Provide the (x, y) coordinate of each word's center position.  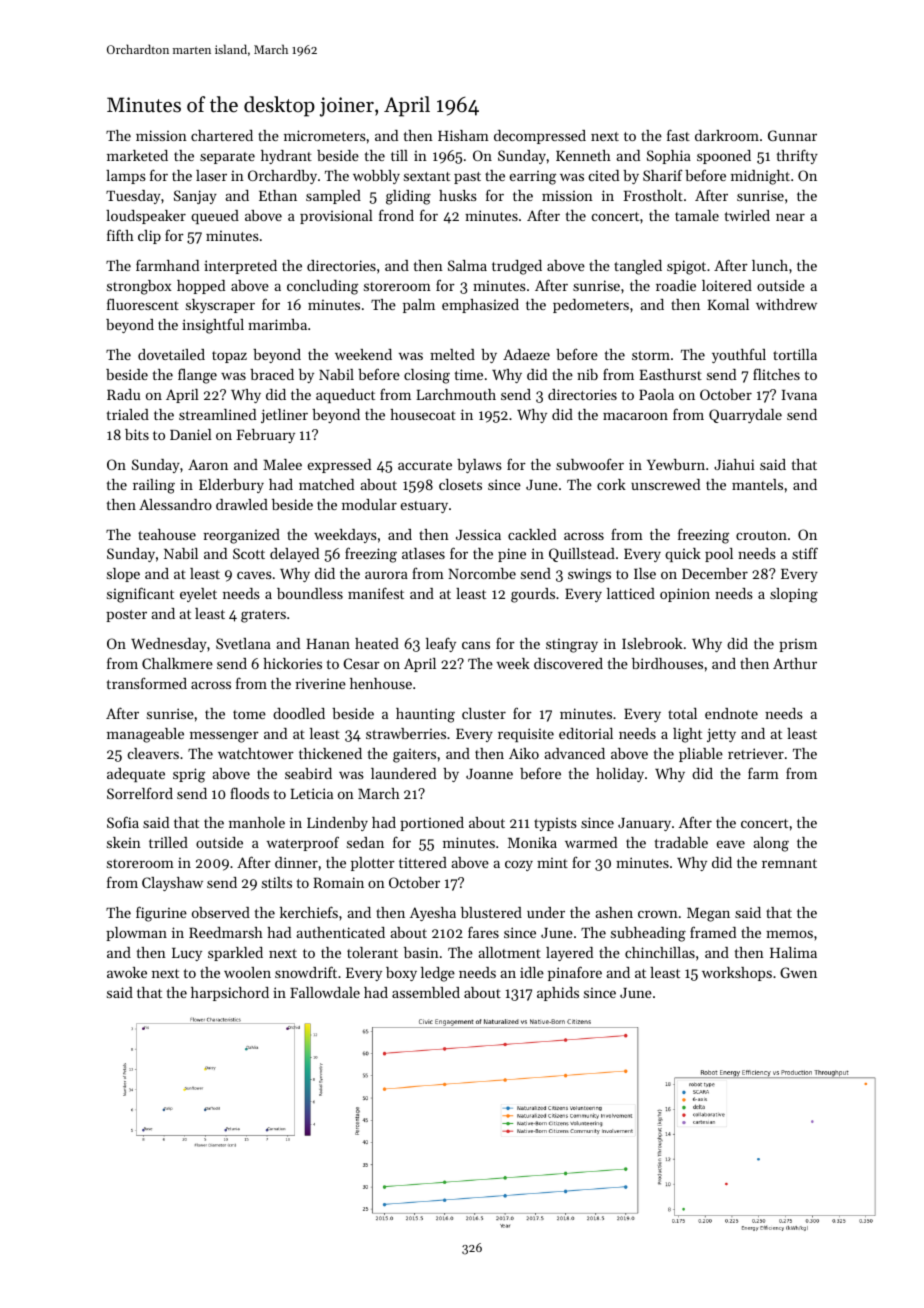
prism (798, 645)
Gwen (798, 972)
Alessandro (175, 504)
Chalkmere (177, 663)
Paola (656, 394)
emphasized (480, 306)
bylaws (479, 466)
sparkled (235, 954)
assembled (426, 992)
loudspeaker (146, 217)
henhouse (381, 683)
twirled (747, 215)
